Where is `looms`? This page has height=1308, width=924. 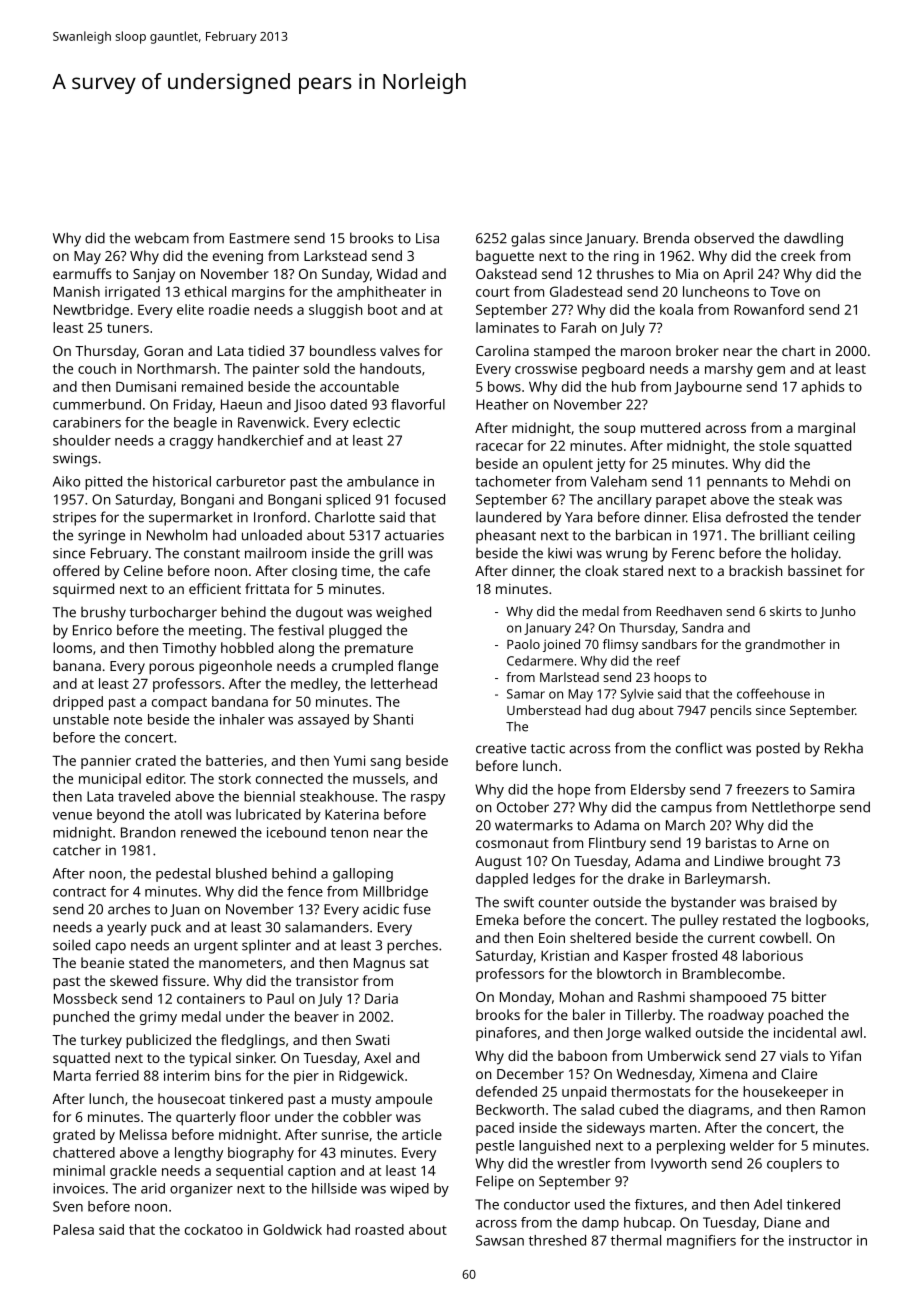 looms is located at coordinates (72, 647).
